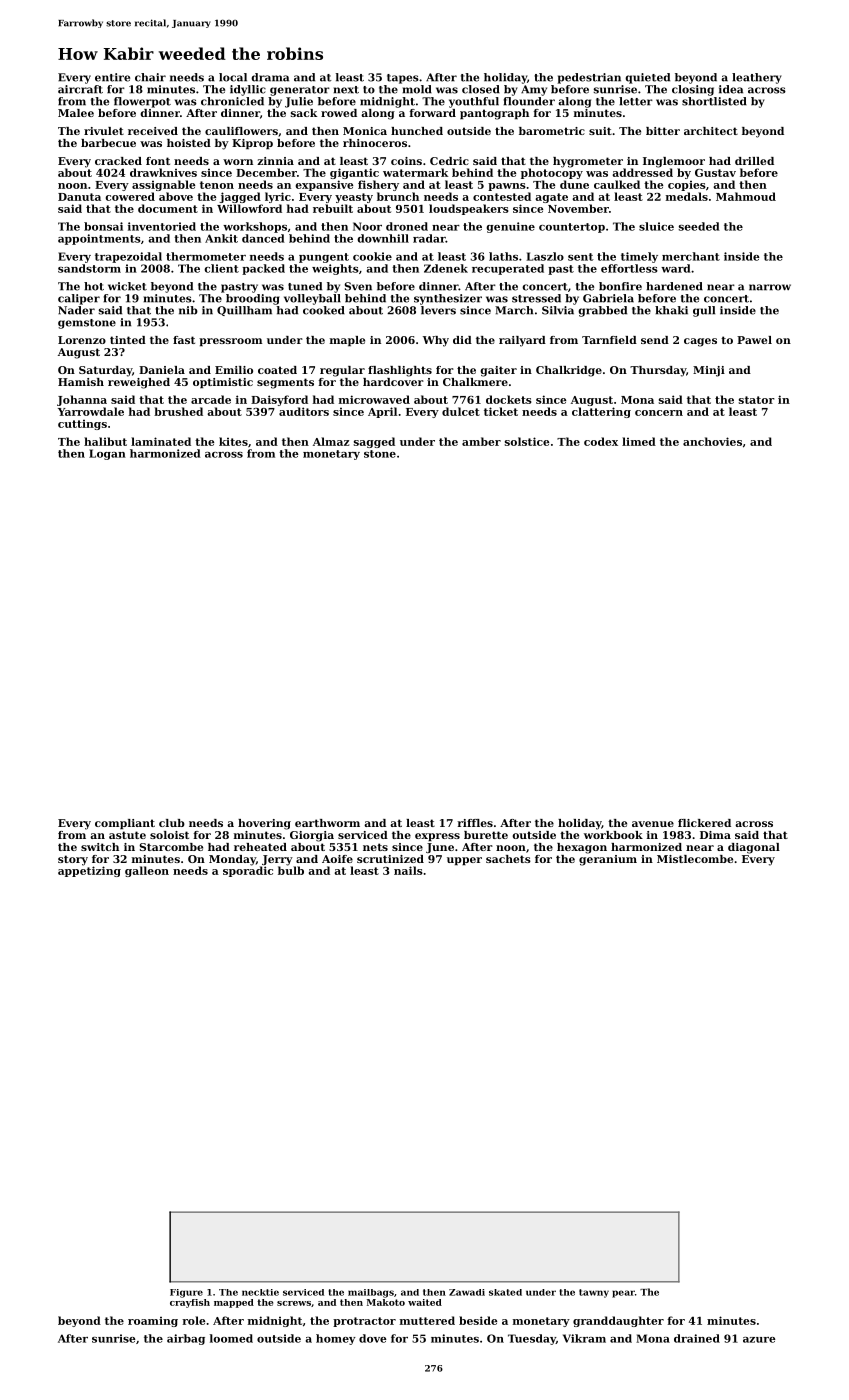 This page has height=1400, width=849. I want to click on avenue, so click(653, 824).
